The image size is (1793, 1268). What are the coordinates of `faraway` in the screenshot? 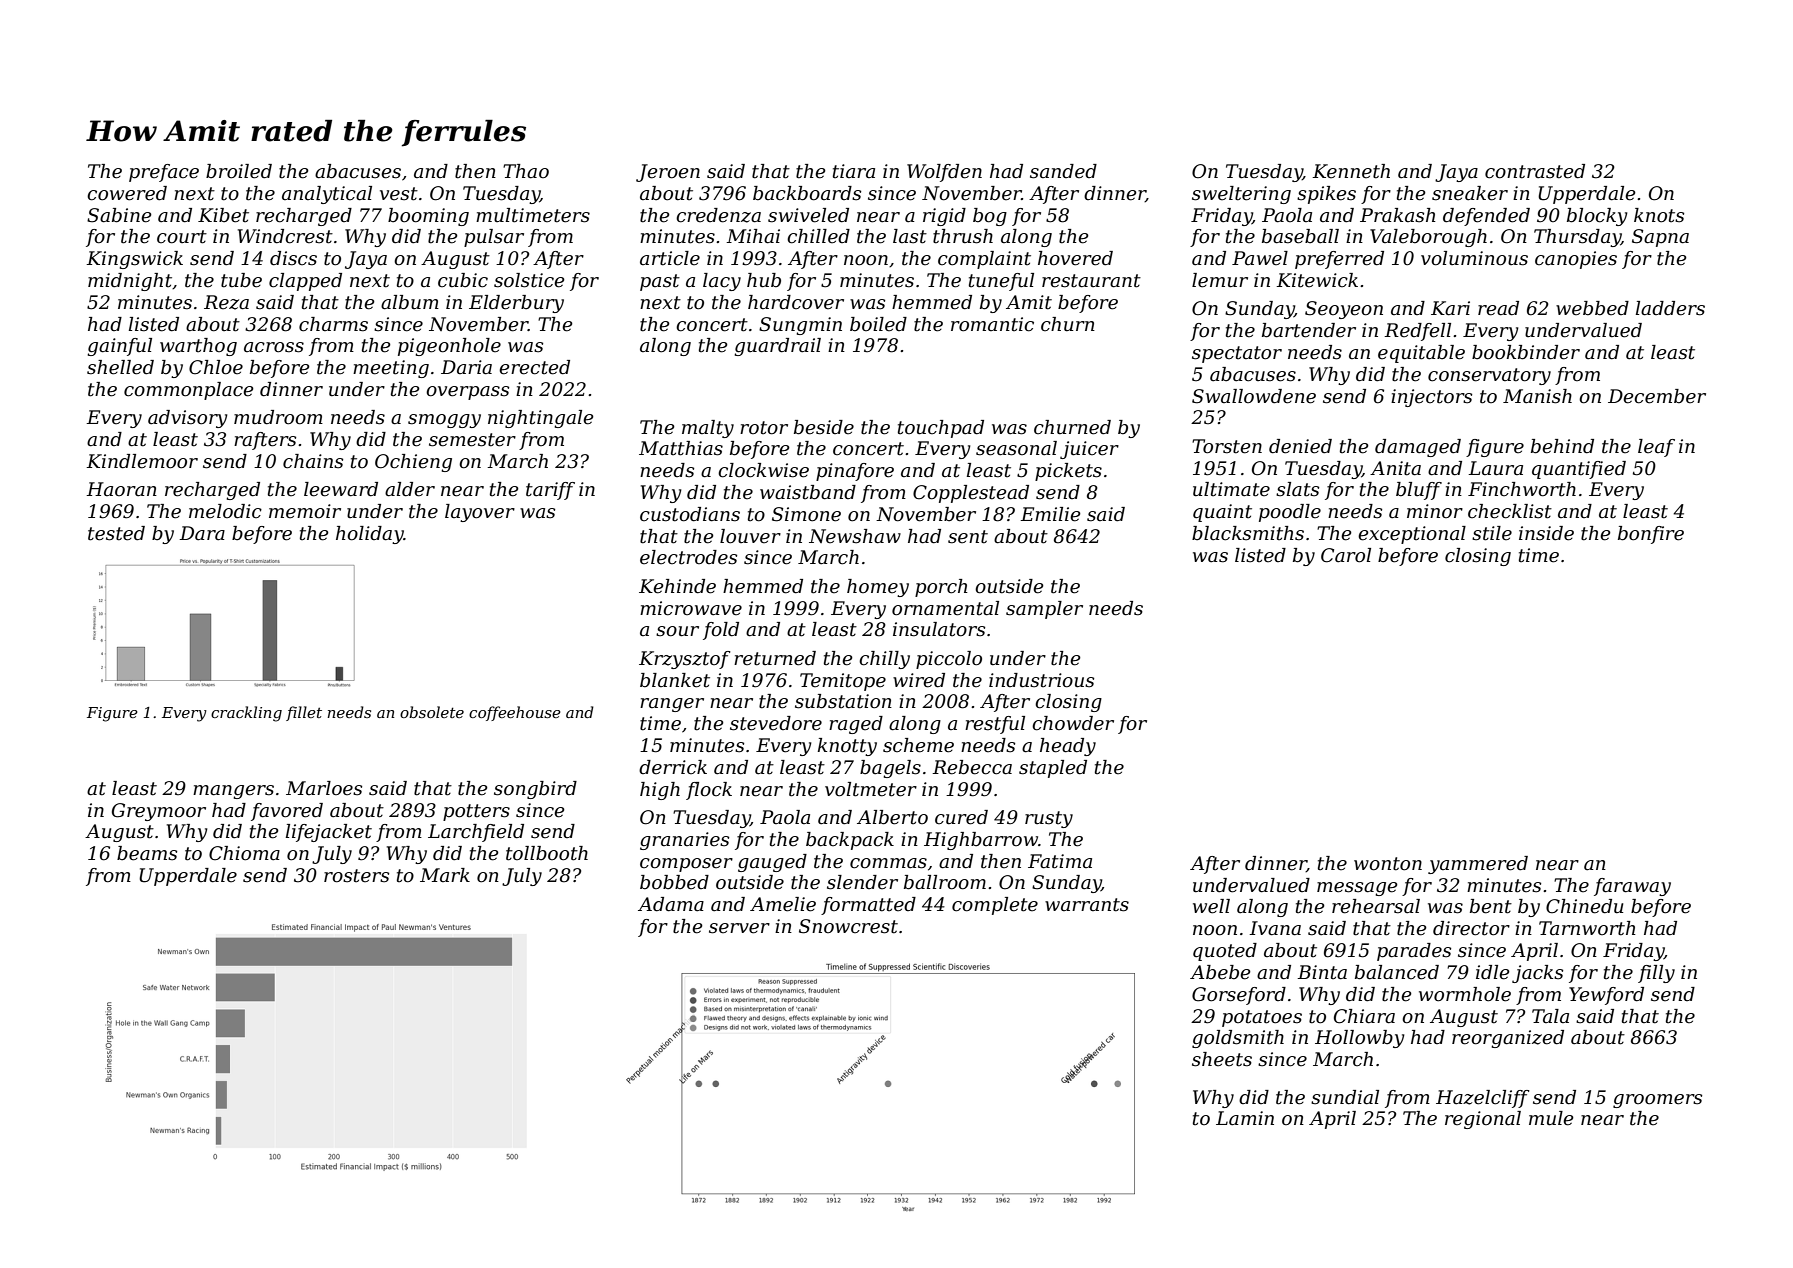 It's located at (1632, 887).
